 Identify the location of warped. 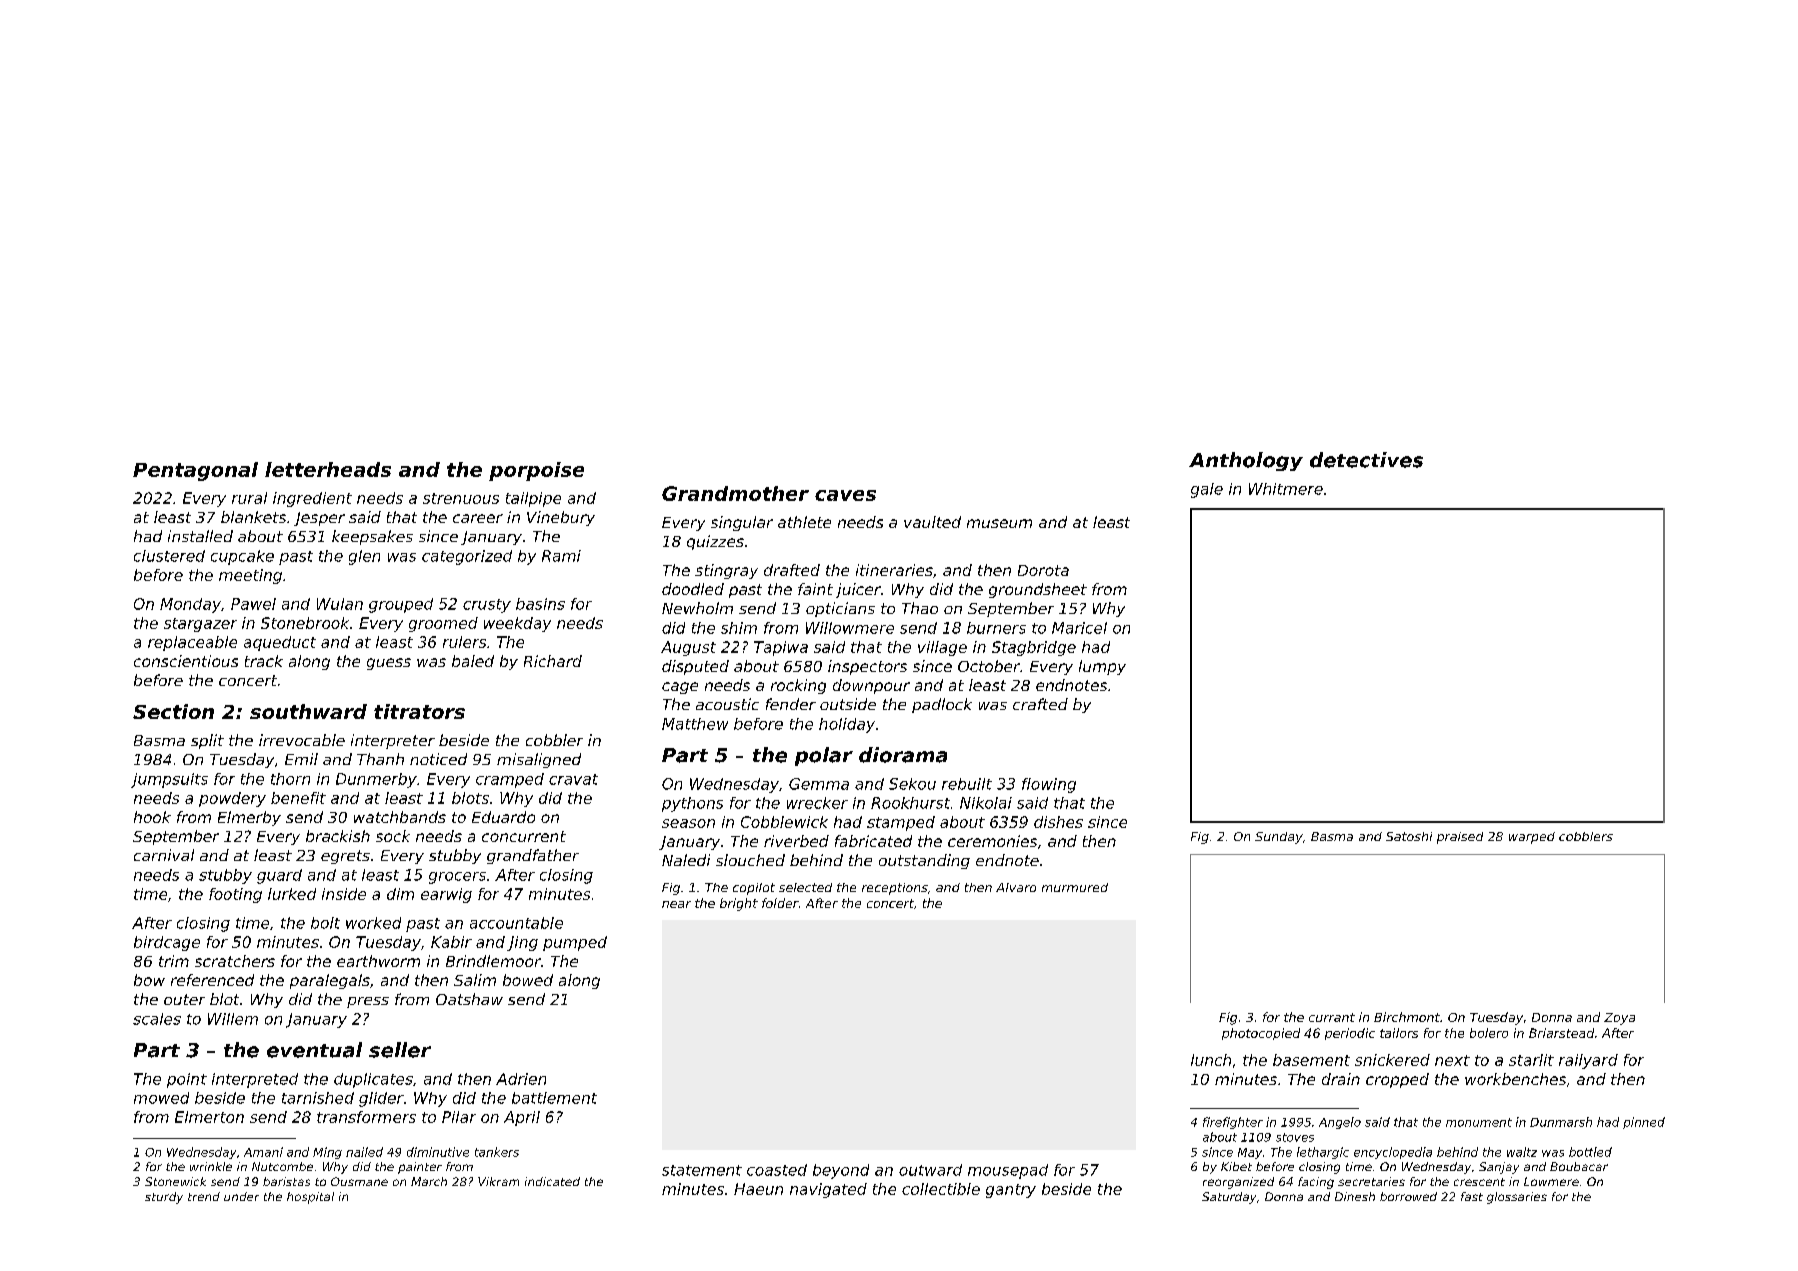
(1532, 838).
